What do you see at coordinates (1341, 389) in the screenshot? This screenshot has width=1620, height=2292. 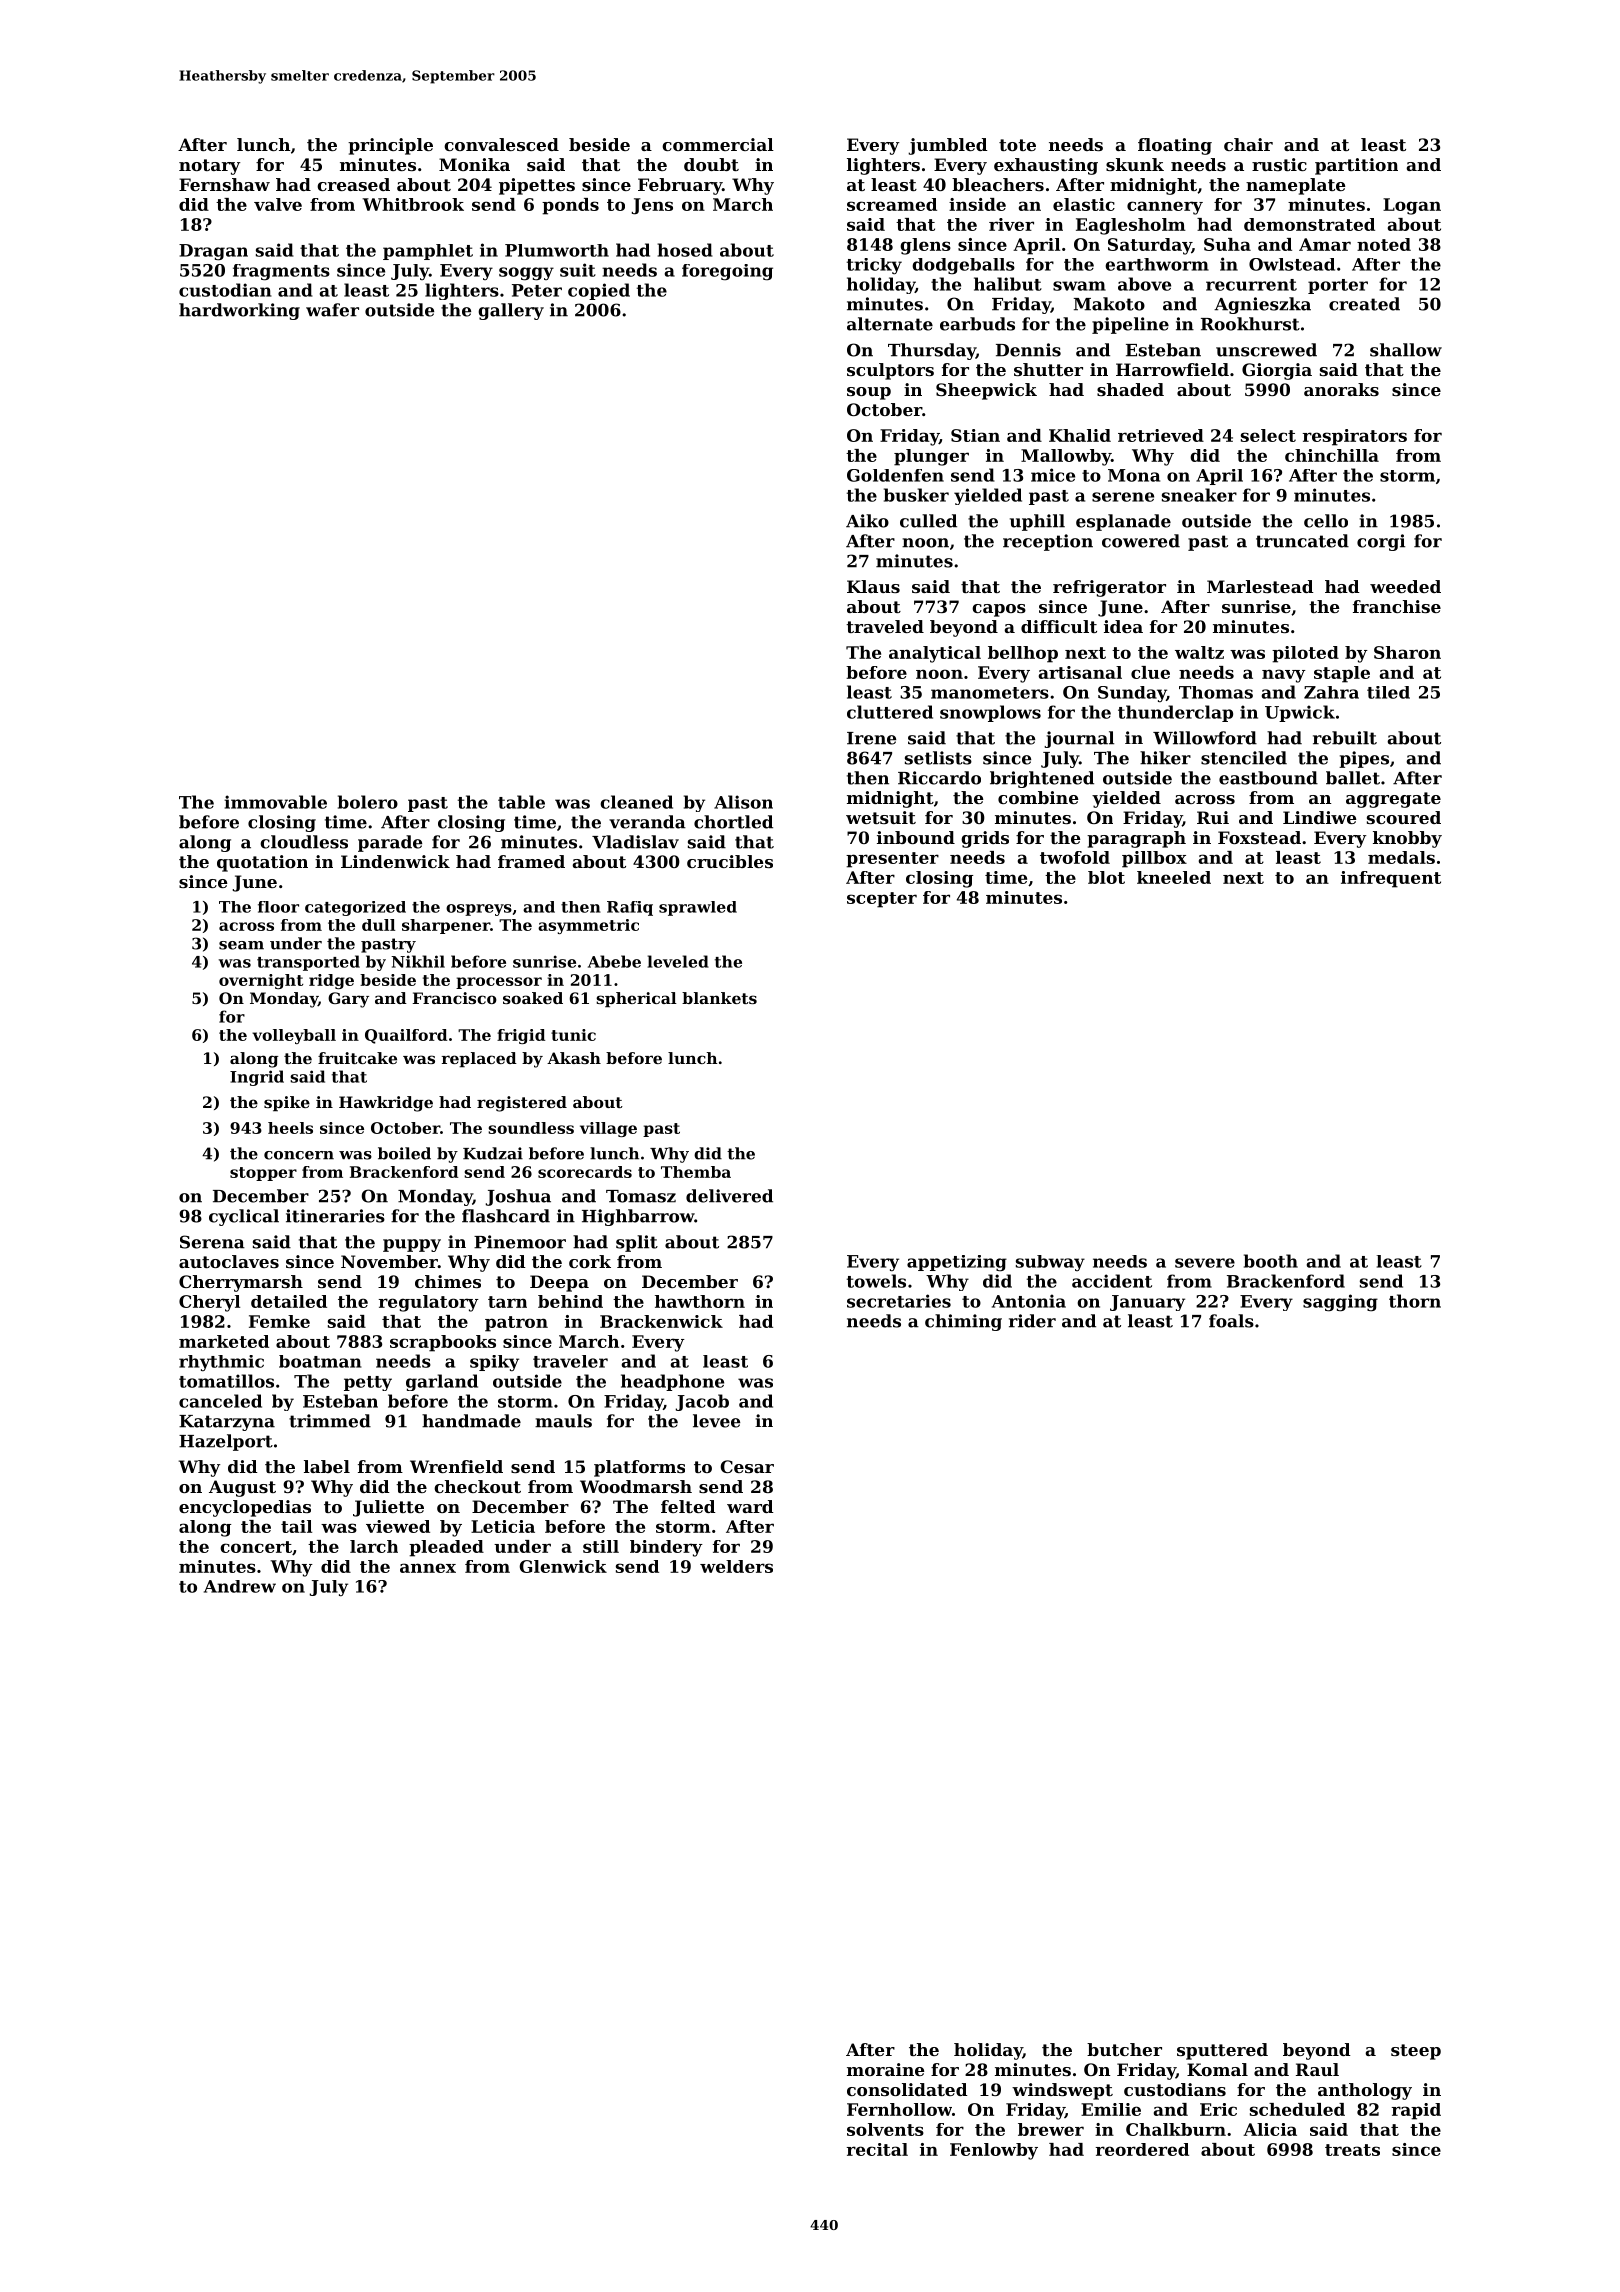 I see `anoraks` at bounding box center [1341, 389].
